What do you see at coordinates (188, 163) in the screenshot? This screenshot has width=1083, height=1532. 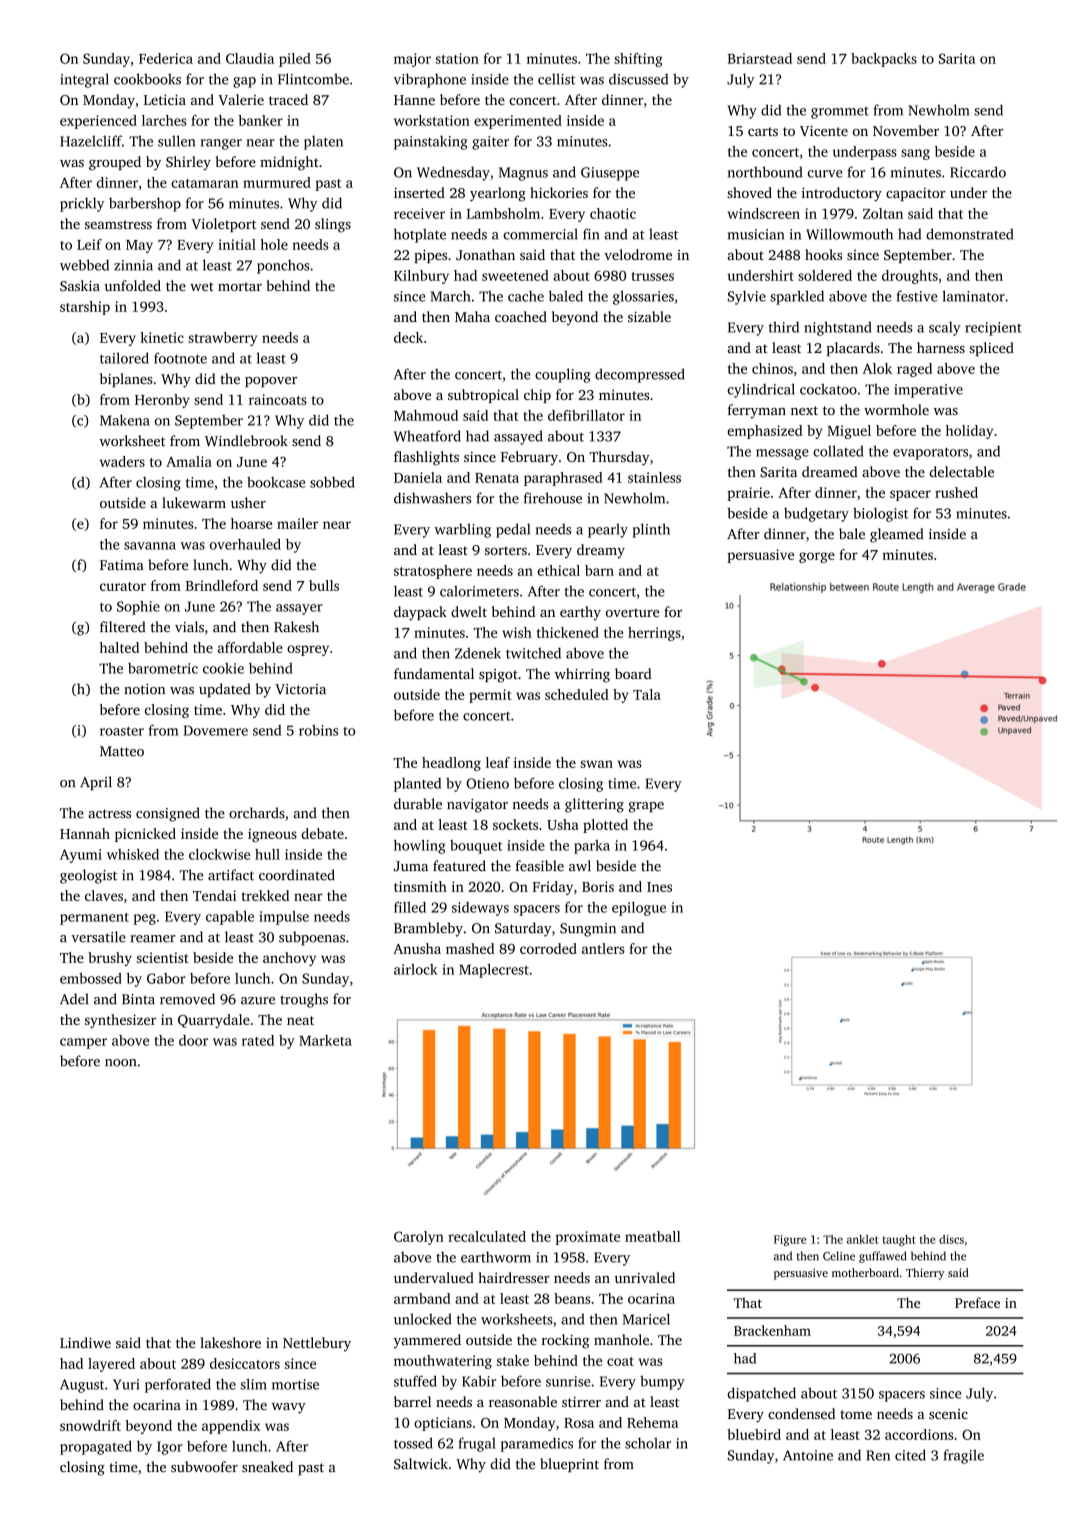 I see `Shirley` at bounding box center [188, 163].
